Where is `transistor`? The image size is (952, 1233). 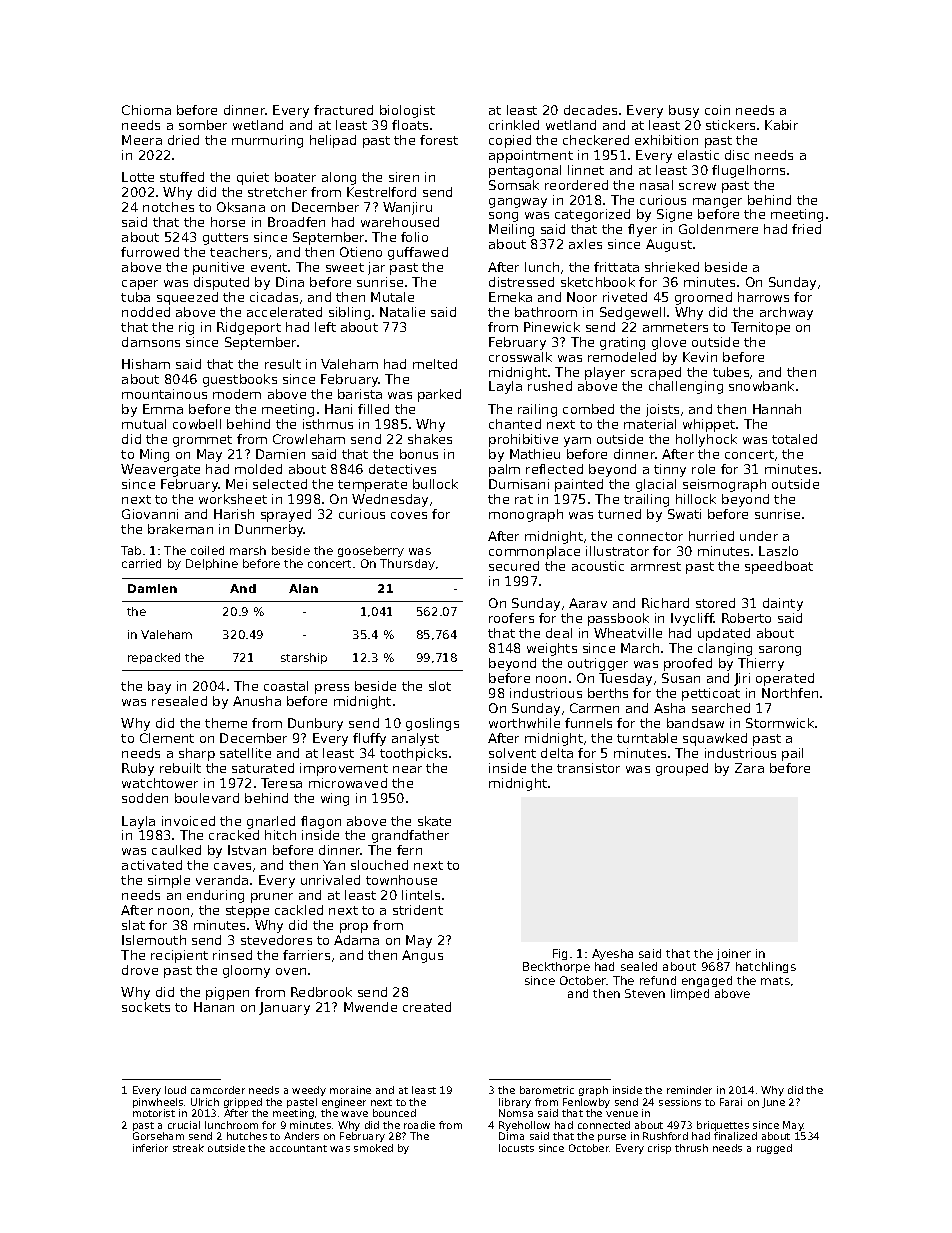
transistor is located at coordinates (588, 768).
